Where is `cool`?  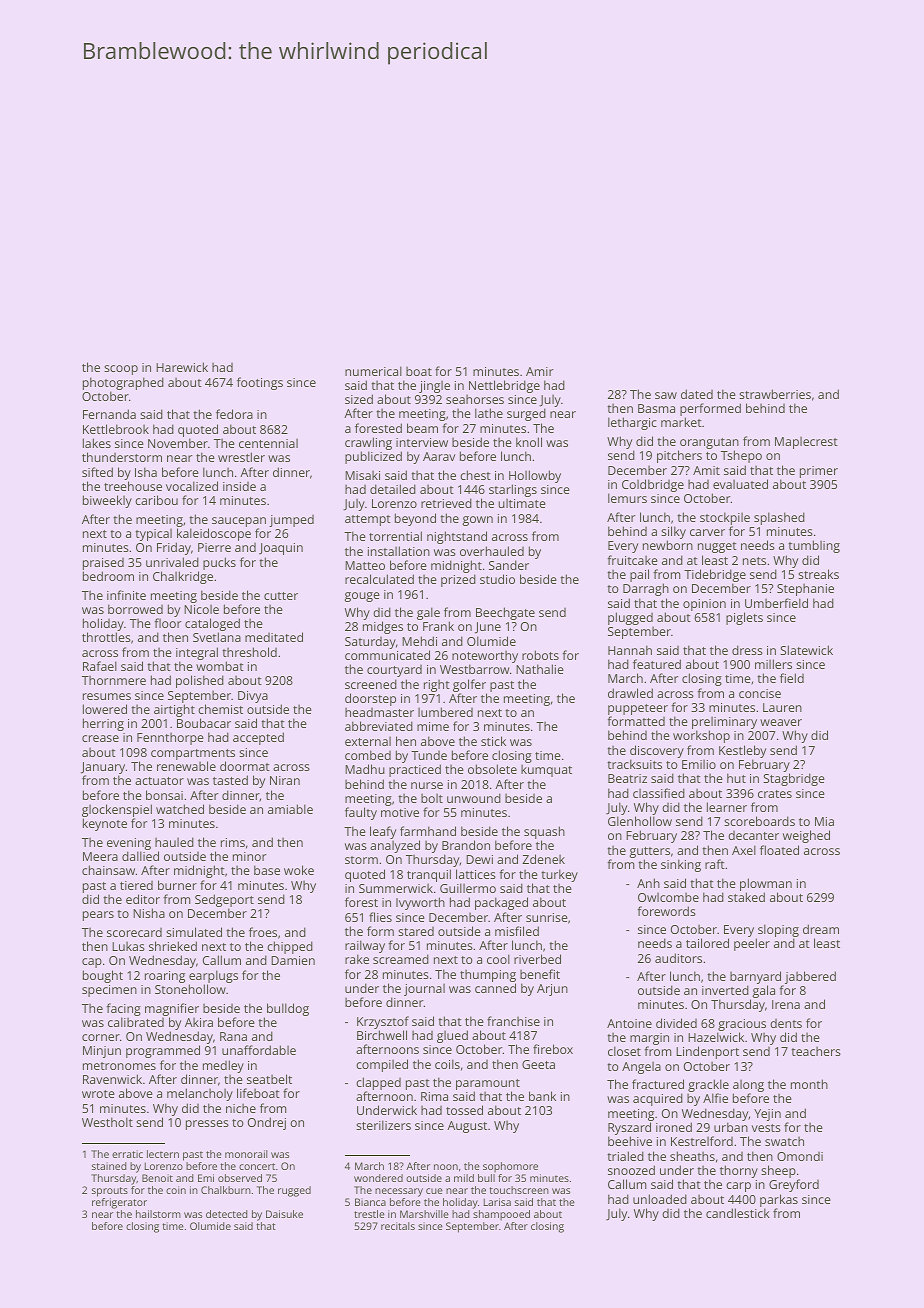
cool is located at coordinates (498, 959).
